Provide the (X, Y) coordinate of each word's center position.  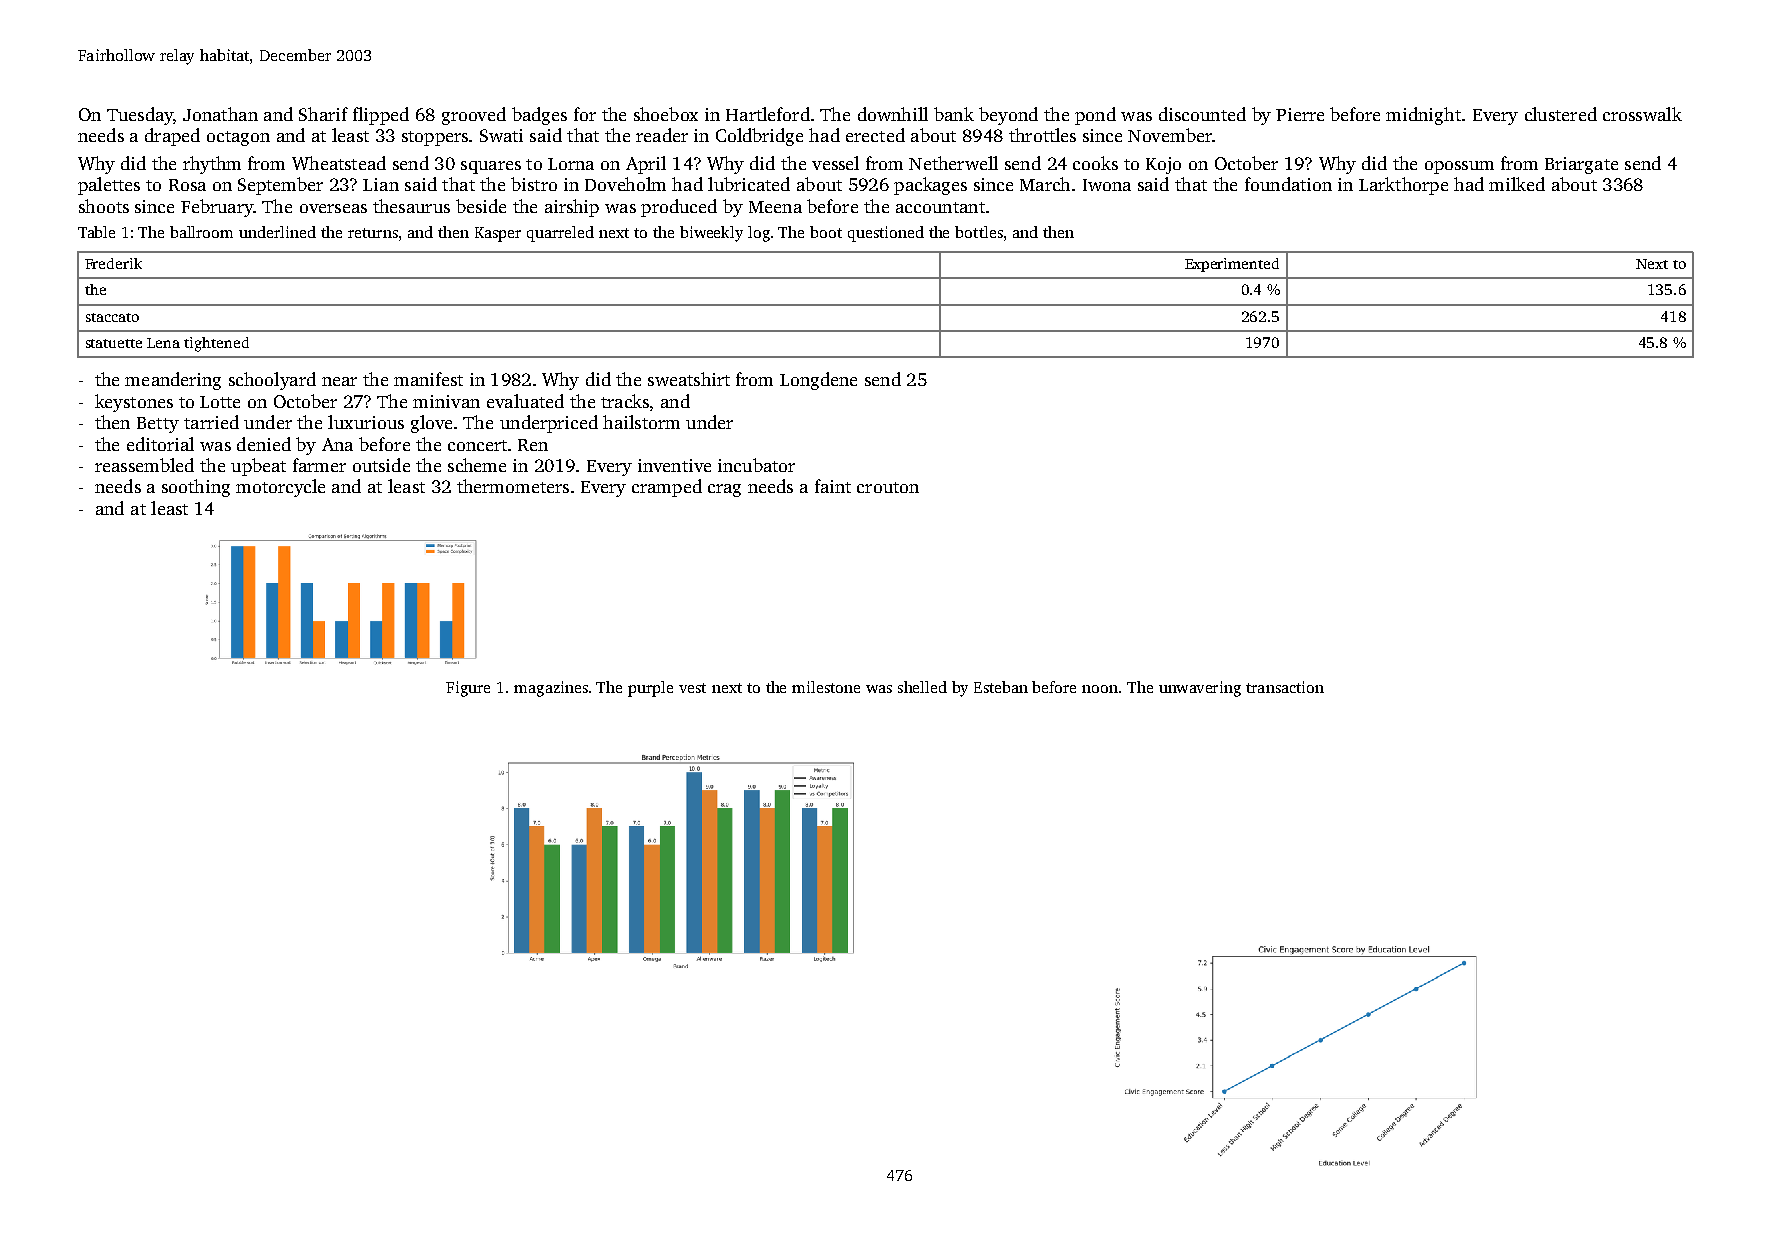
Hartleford (768, 114)
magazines (551, 689)
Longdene (818, 381)
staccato (112, 317)
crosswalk (1642, 114)
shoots (104, 206)
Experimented (1232, 265)
